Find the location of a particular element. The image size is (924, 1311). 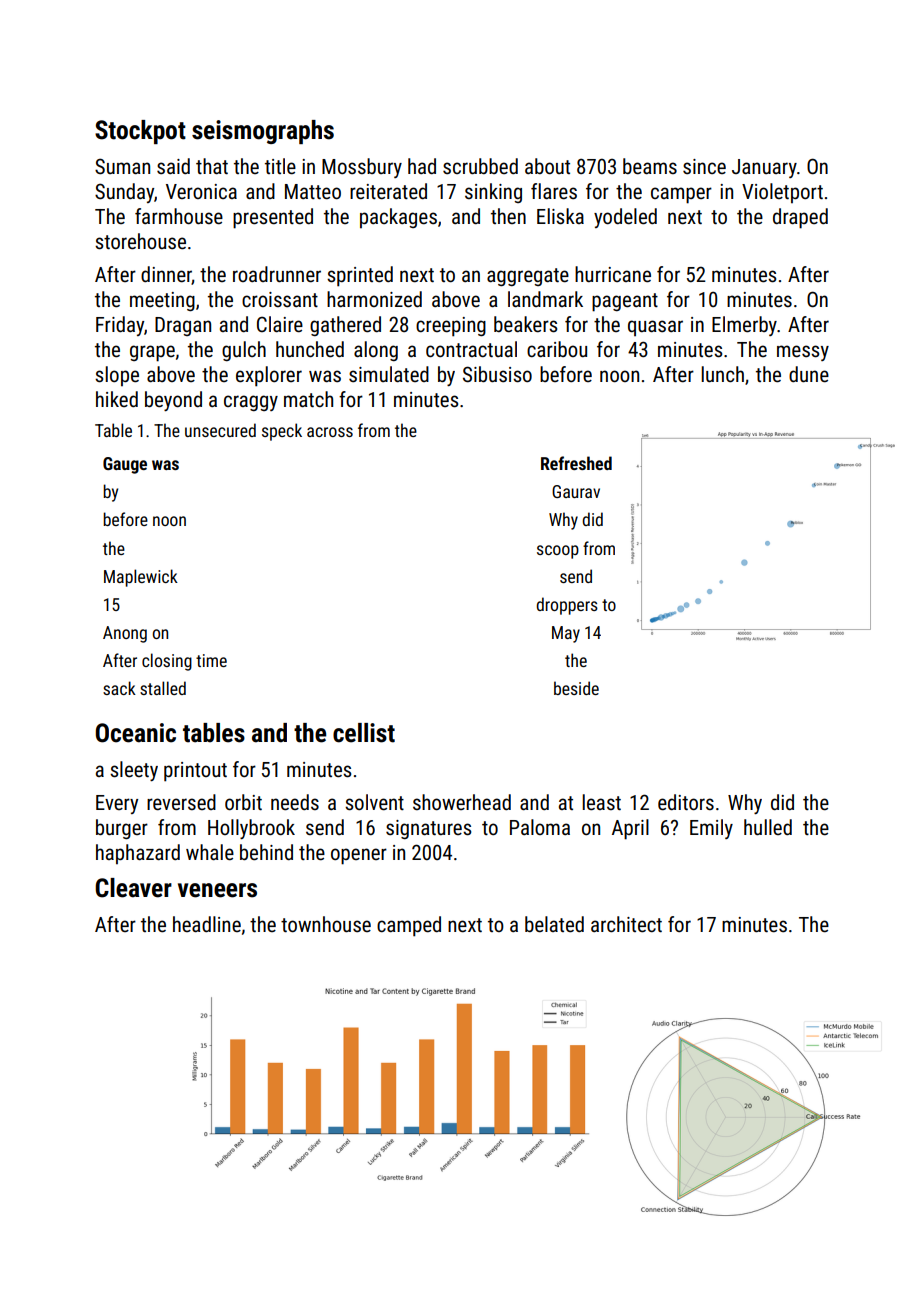

editors is located at coordinates (686, 802).
